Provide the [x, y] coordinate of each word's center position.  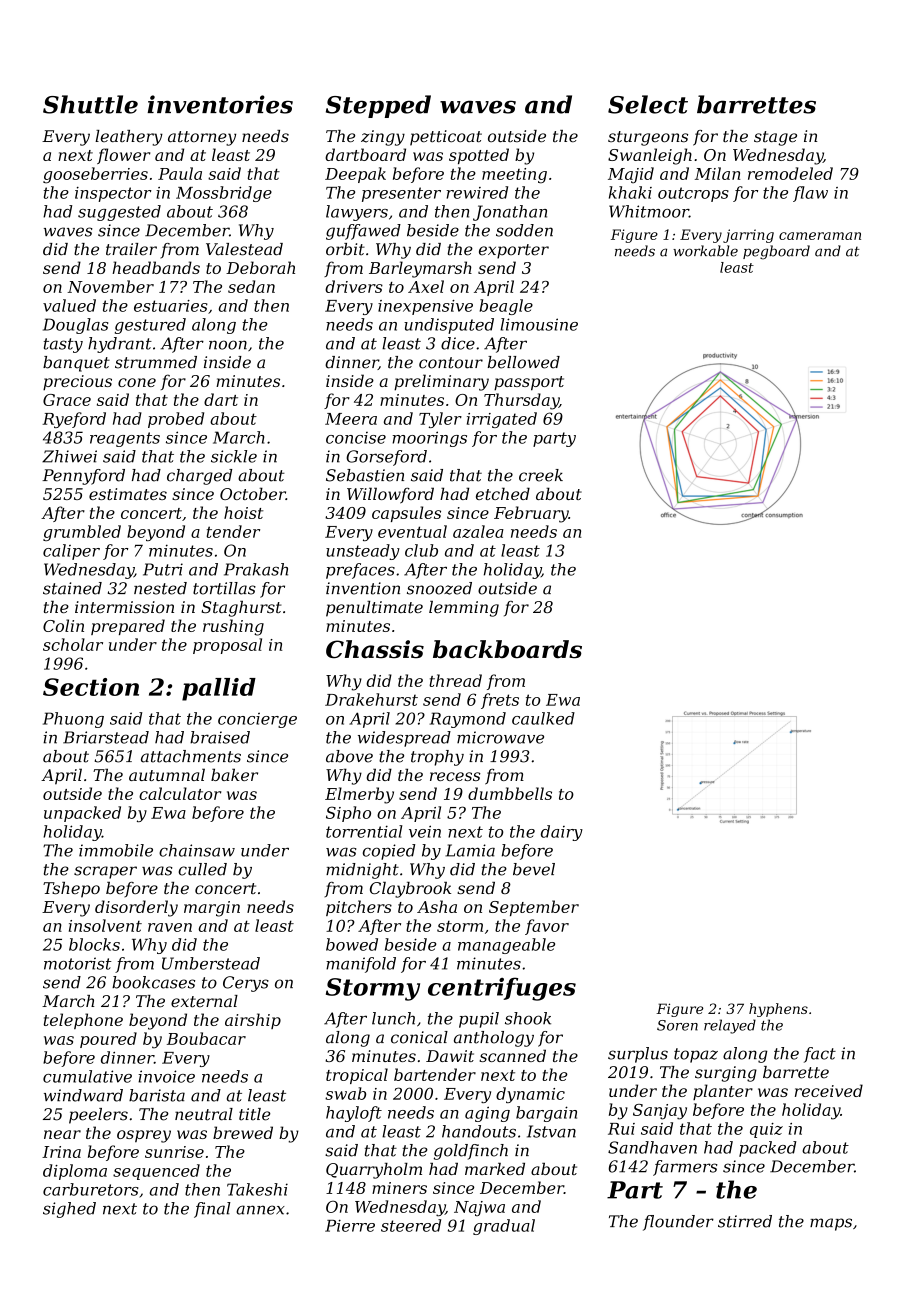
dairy [562, 833]
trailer [131, 249]
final [212, 1210]
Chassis [375, 649]
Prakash [256, 569]
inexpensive [425, 307]
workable [705, 251]
